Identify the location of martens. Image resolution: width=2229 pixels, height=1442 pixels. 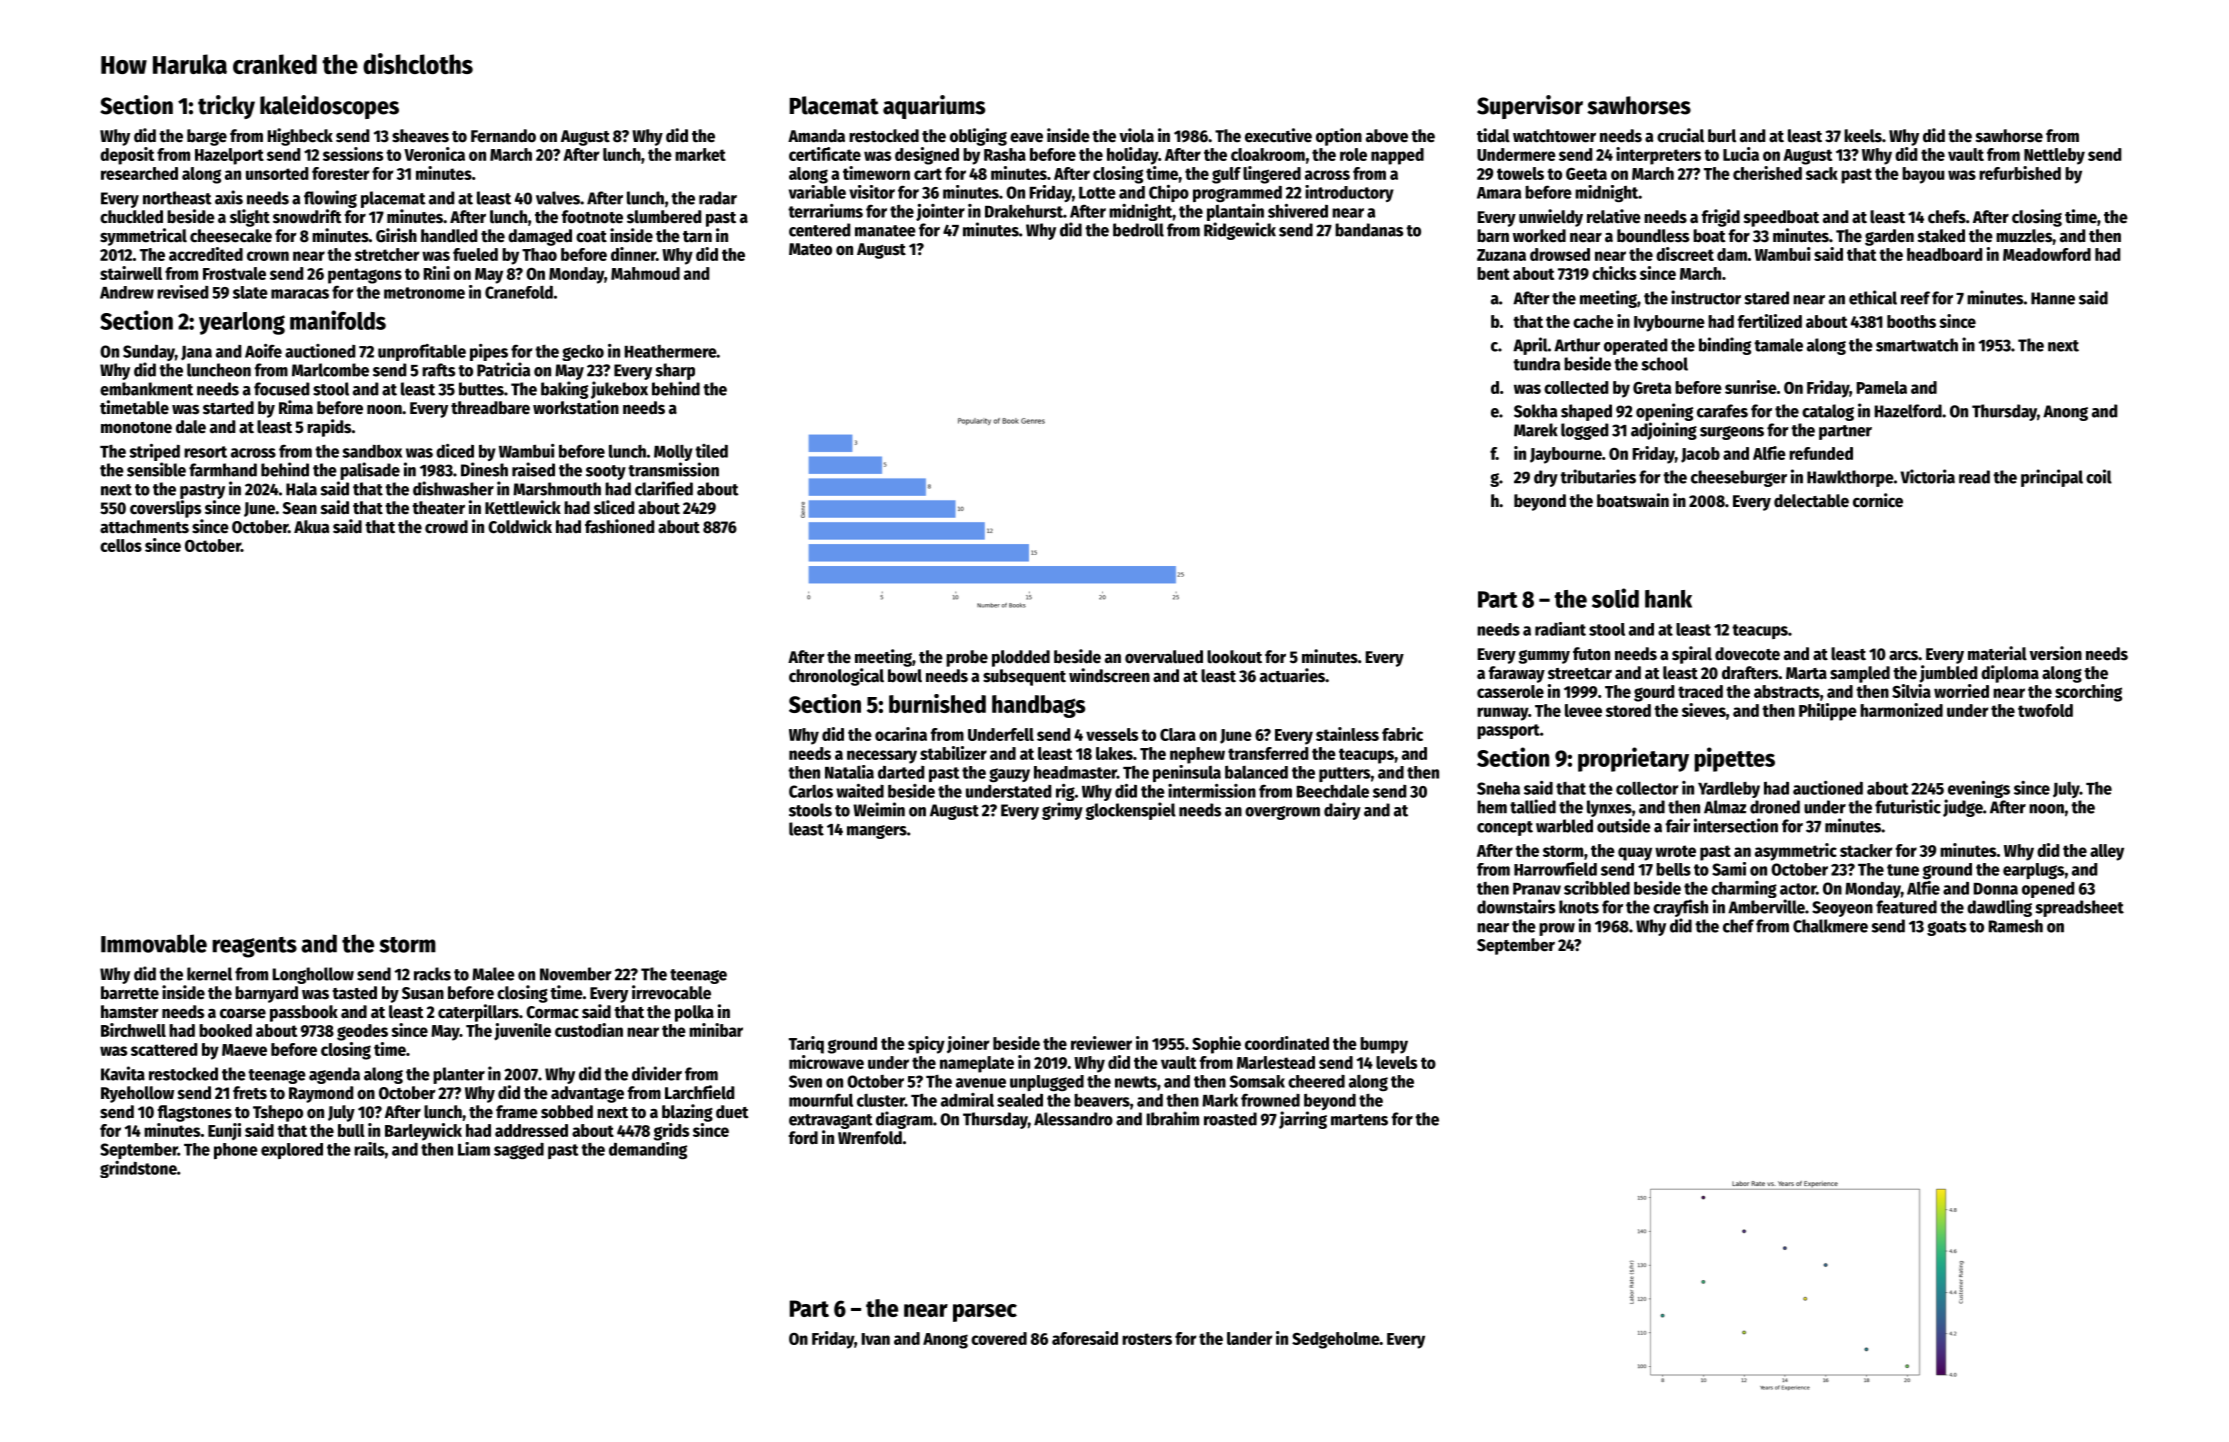
(1359, 1120).
